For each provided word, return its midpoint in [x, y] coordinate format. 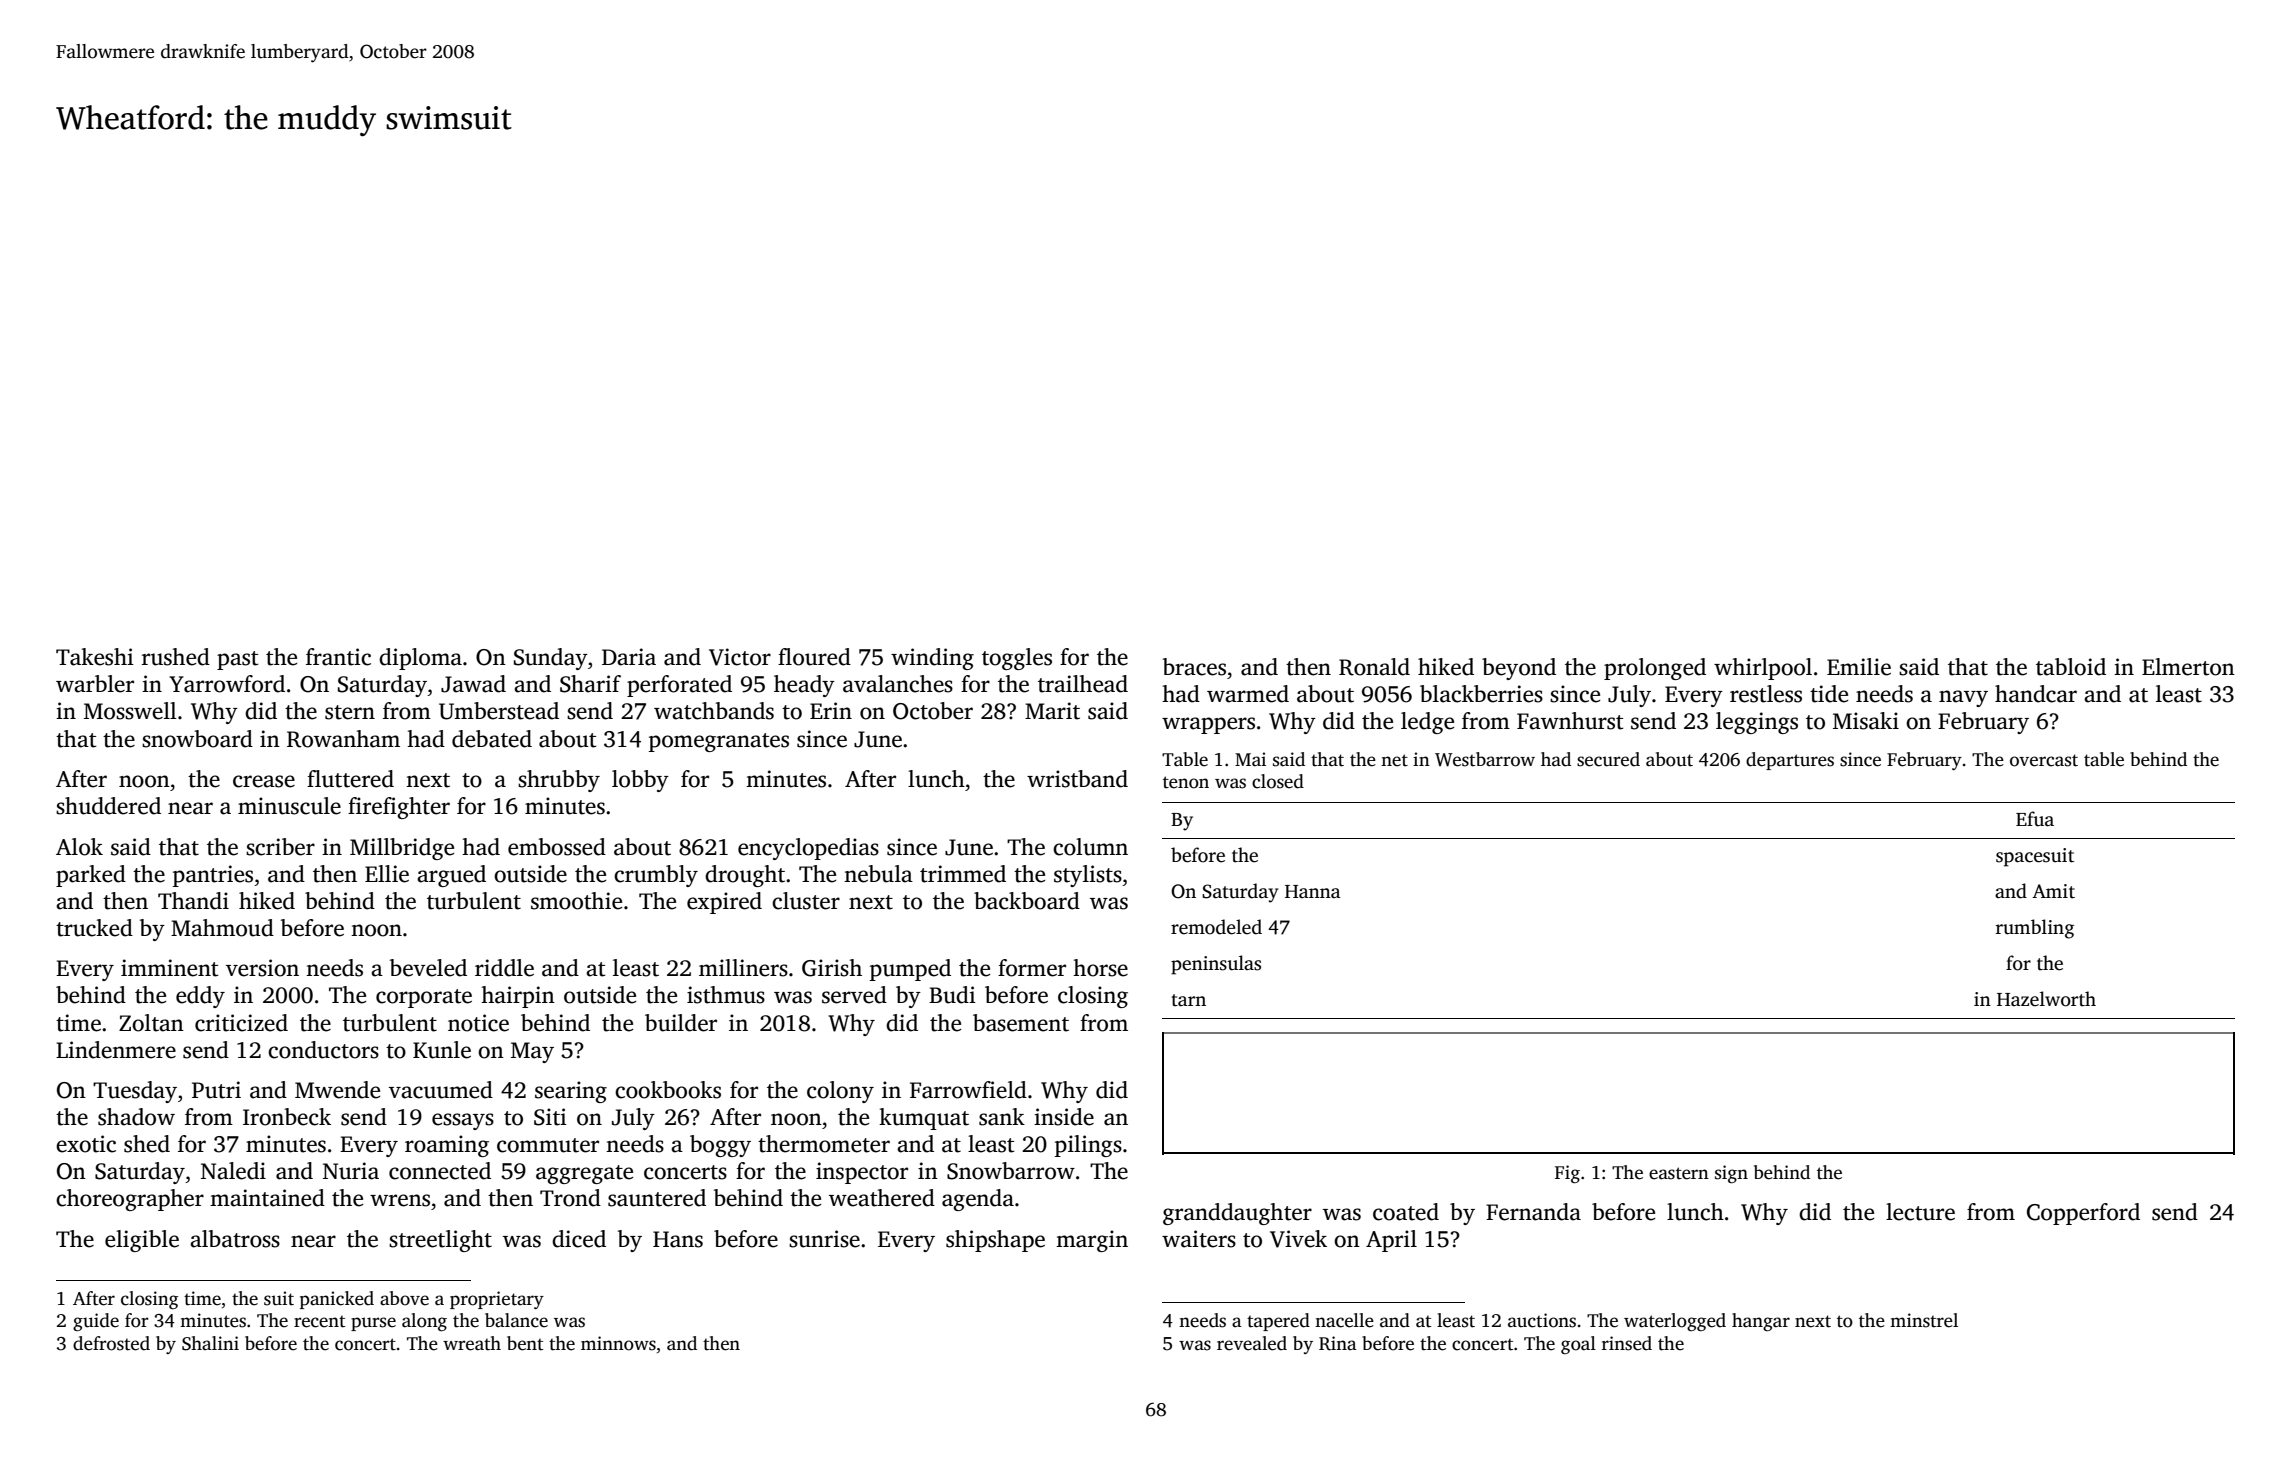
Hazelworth [2046, 999]
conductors [323, 1050]
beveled [428, 968]
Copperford [2083, 1214]
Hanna [1313, 891]
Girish [832, 968]
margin [1092, 1241]
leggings [1757, 723]
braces [1194, 667]
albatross [235, 1239]
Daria [629, 657]
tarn [1189, 1000]
